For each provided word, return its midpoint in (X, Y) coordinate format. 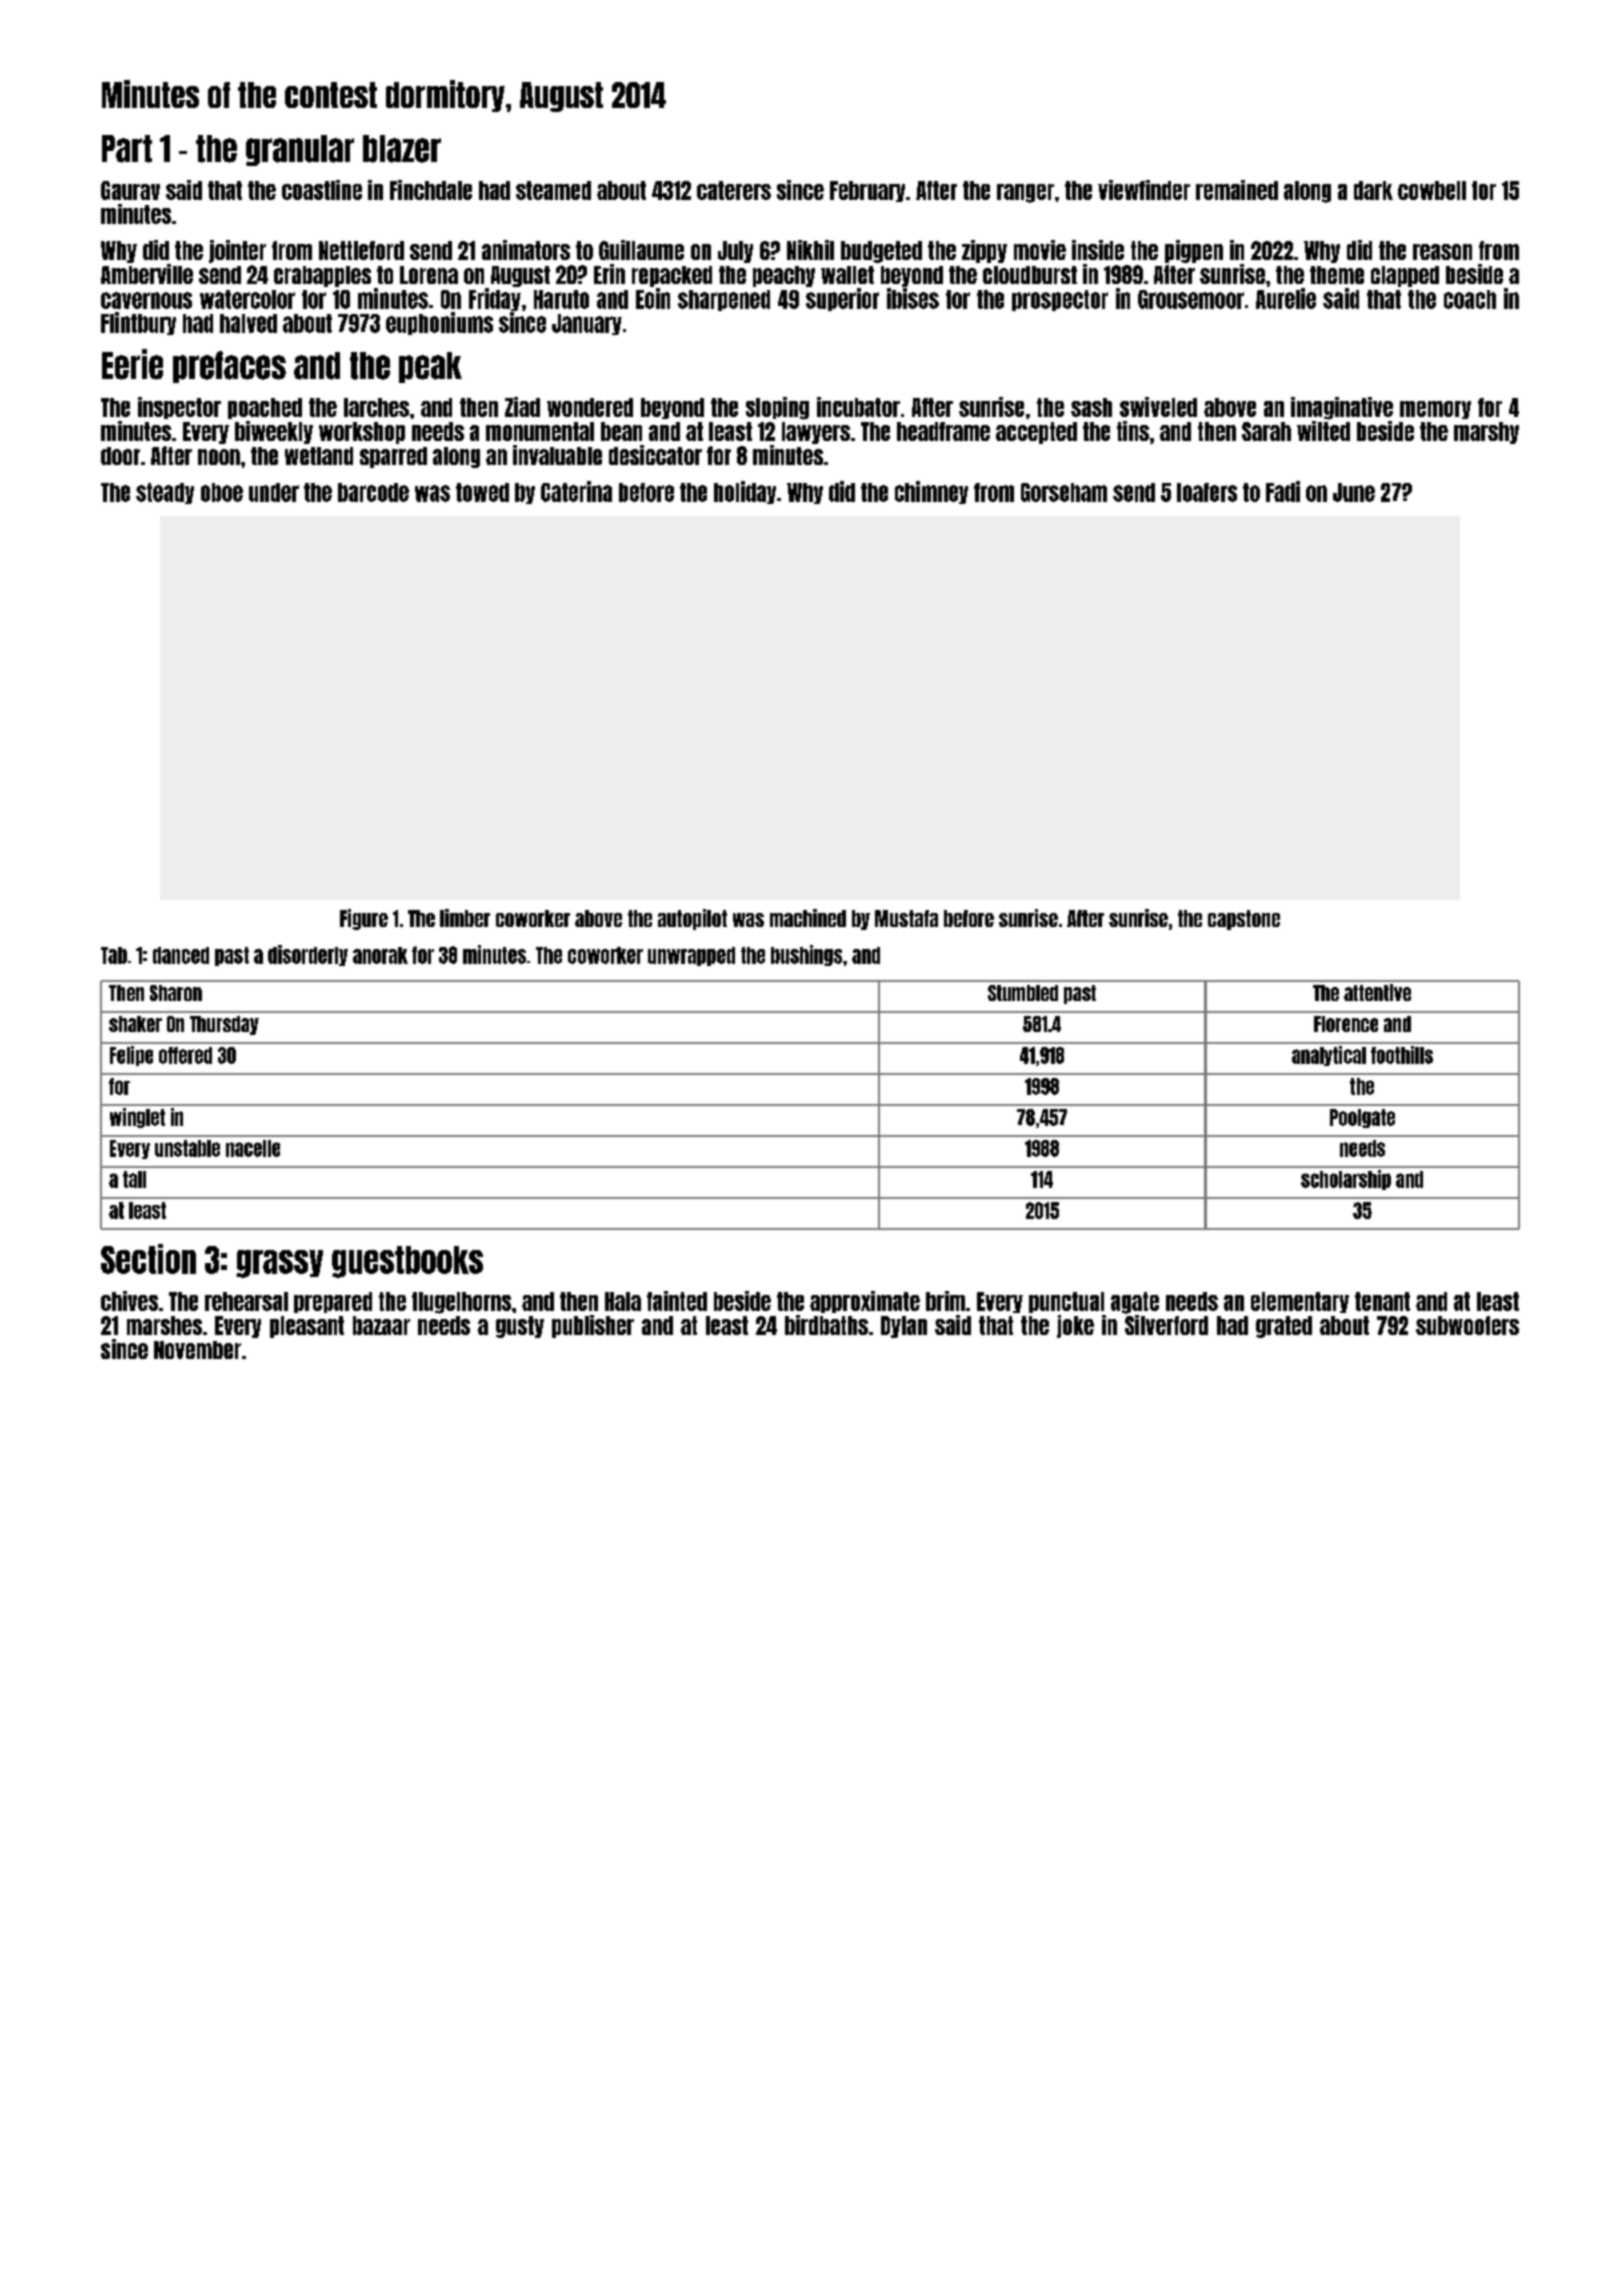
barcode (373, 492)
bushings (806, 955)
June (1354, 492)
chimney (931, 492)
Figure (364, 919)
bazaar (381, 1325)
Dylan (904, 1327)
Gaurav (130, 190)
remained (1237, 190)
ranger (1025, 193)
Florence (1346, 1024)
